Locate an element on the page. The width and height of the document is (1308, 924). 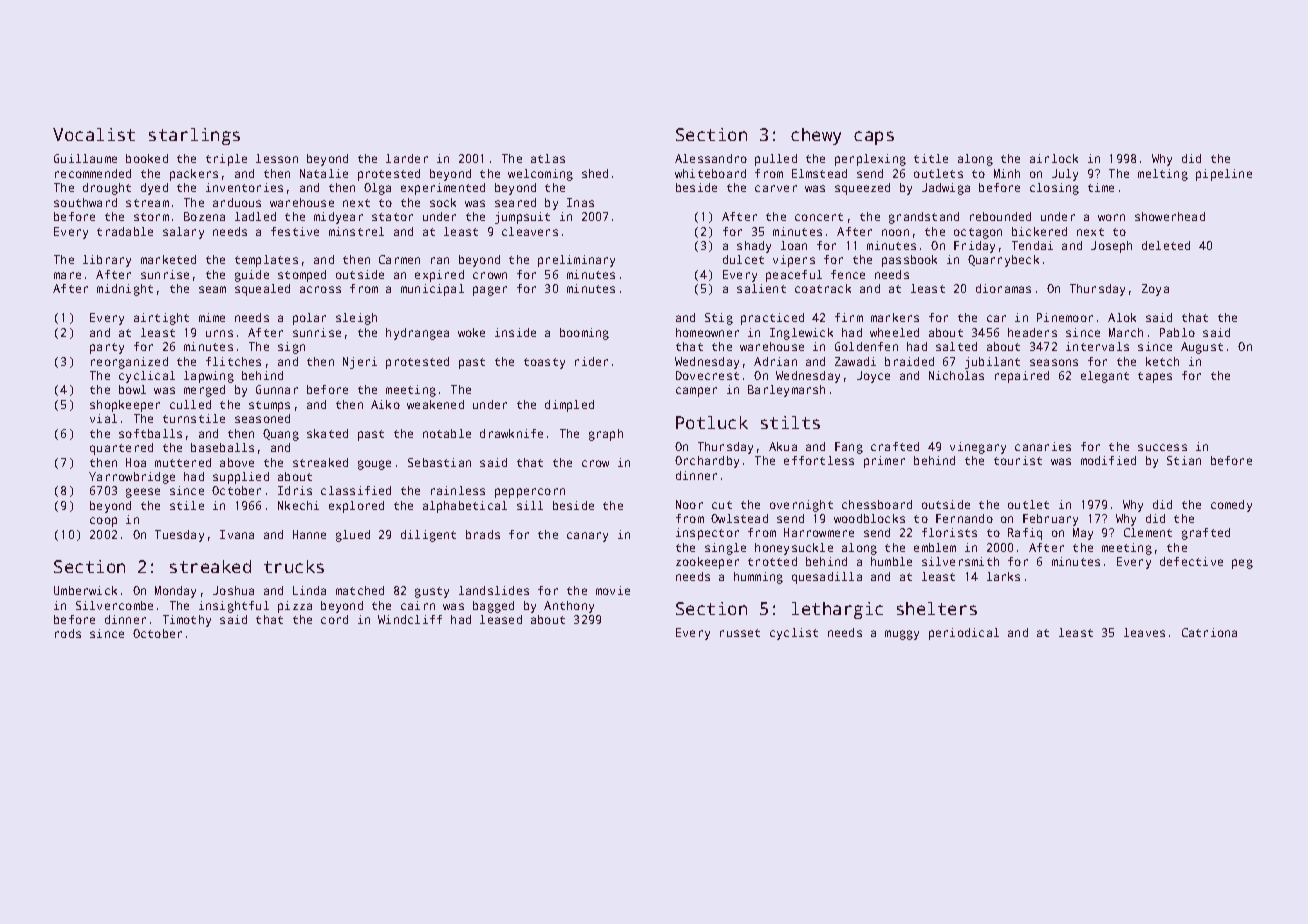
movie is located at coordinates (613, 590).
